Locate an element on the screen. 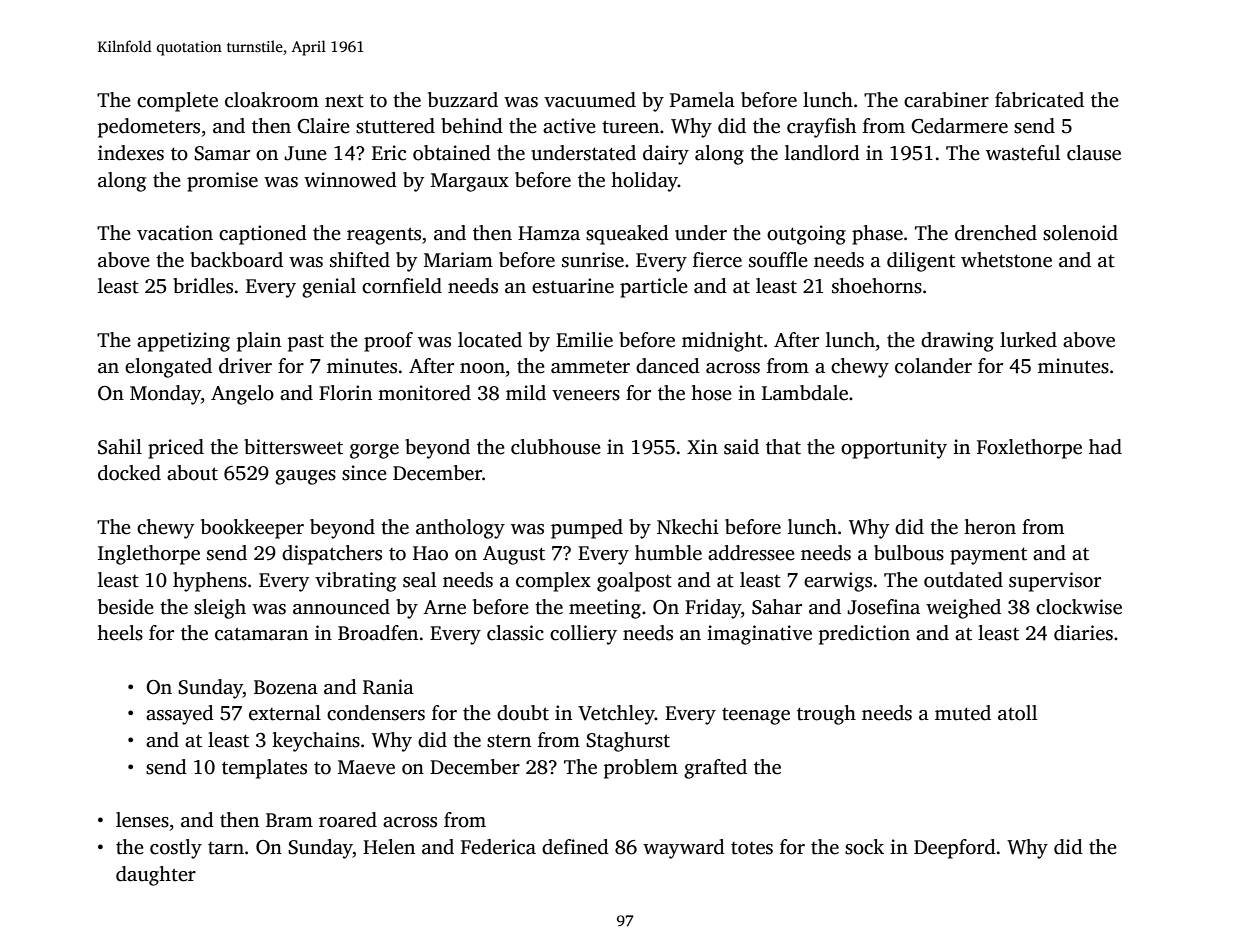 The width and height of the screenshot is (1233, 952). souffle is located at coordinates (778, 260).
